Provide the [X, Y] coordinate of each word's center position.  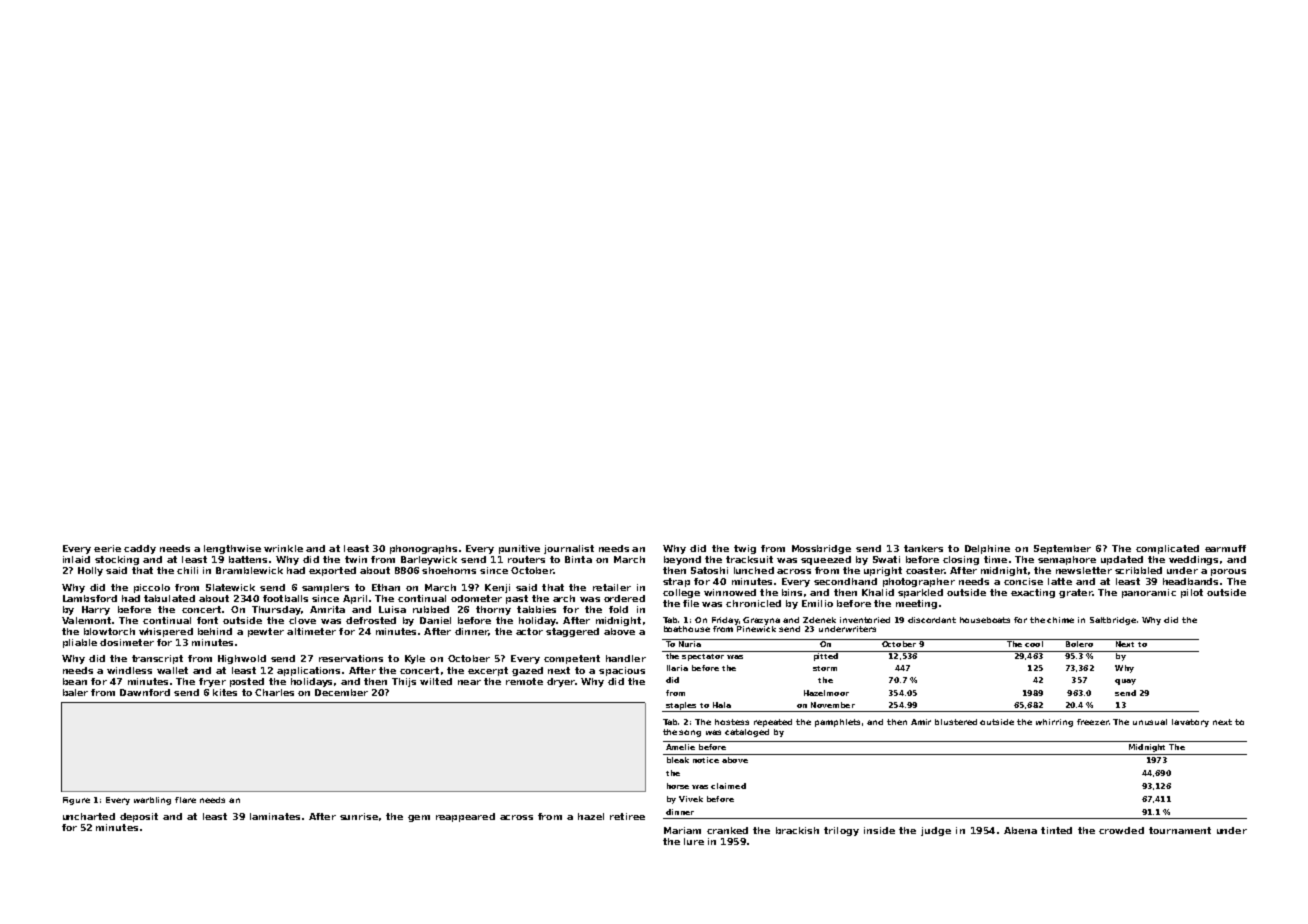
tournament [1180, 830]
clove [302, 620]
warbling [152, 801]
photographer [919, 582]
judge [936, 831]
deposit [139, 817]
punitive [519, 549]
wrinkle [283, 548]
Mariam [682, 830]
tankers [923, 548]
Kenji [497, 588]
